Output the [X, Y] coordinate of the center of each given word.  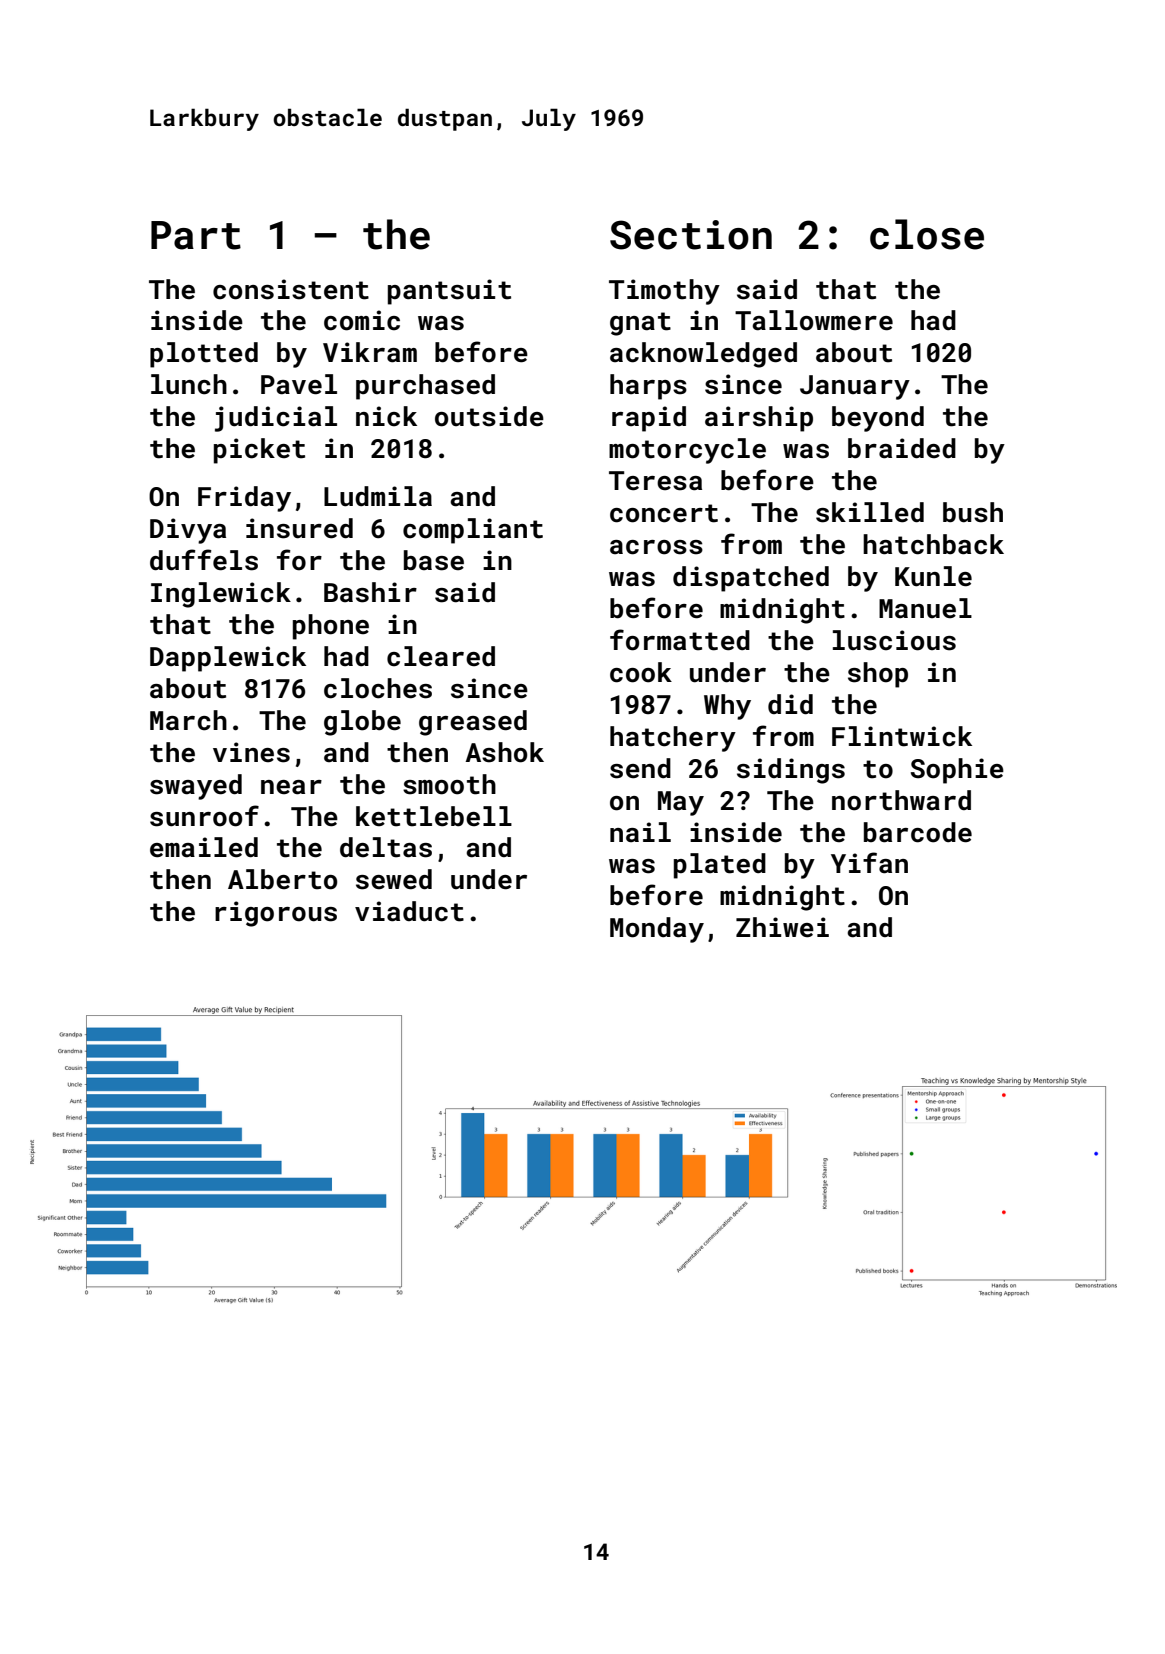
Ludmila [378, 496]
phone [331, 627]
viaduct [409, 911]
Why [727, 707]
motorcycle [687, 451]
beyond [878, 419]
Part [196, 235]
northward [901, 800]
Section [691, 235]
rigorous [276, 914]
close [927, 234]
